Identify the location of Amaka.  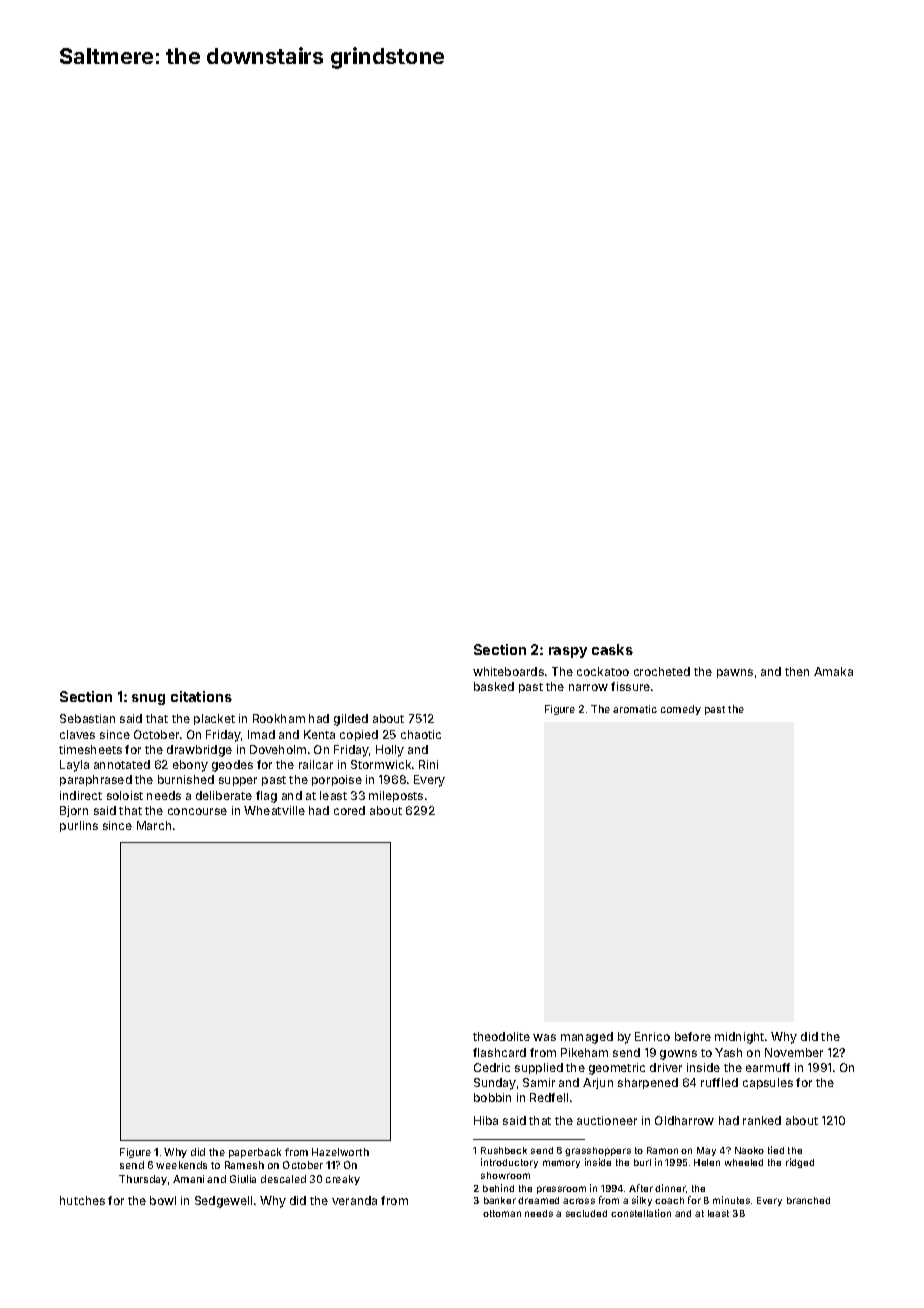
(833, 671).
